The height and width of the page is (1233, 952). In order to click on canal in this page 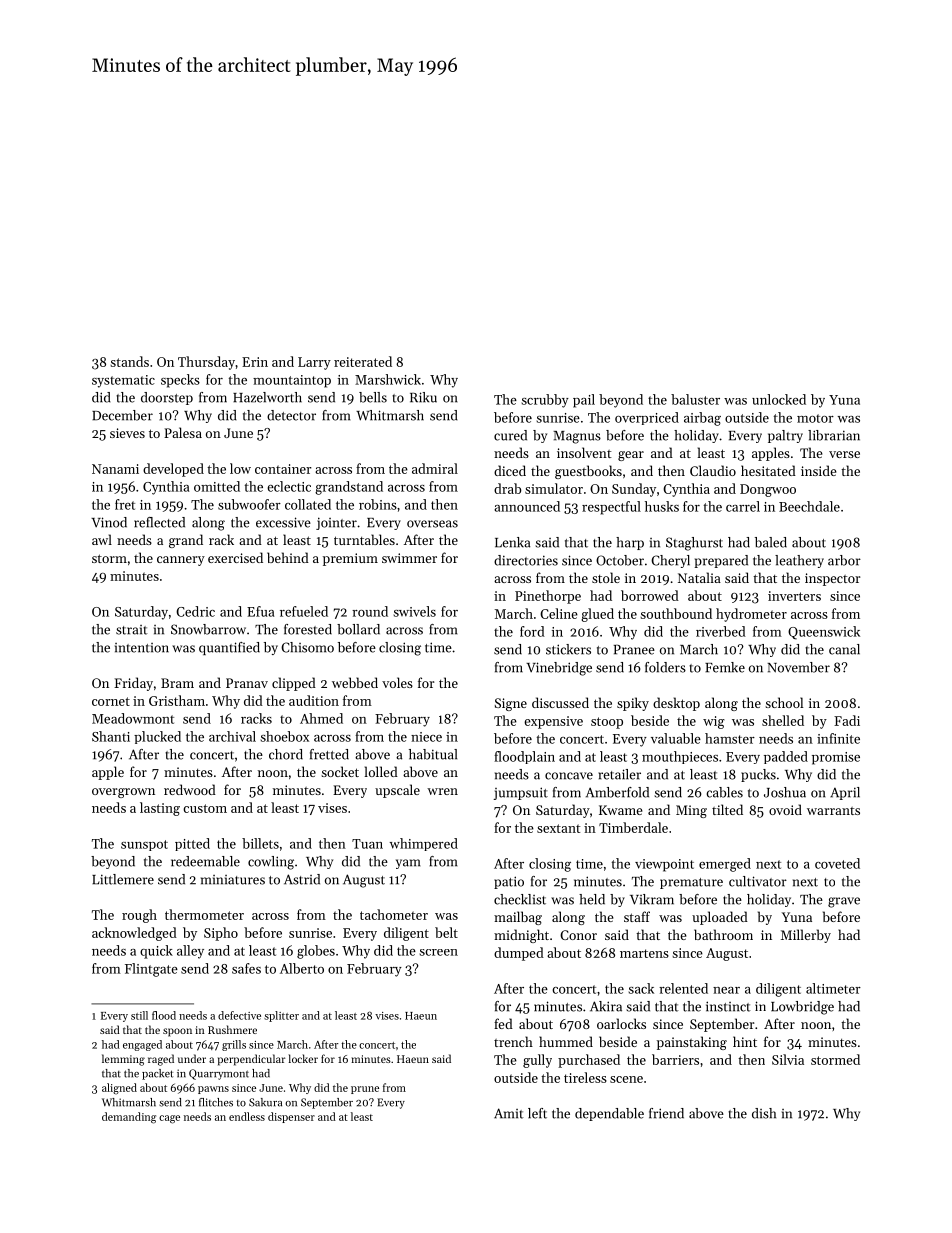, I will do `click(844, 649)`.
